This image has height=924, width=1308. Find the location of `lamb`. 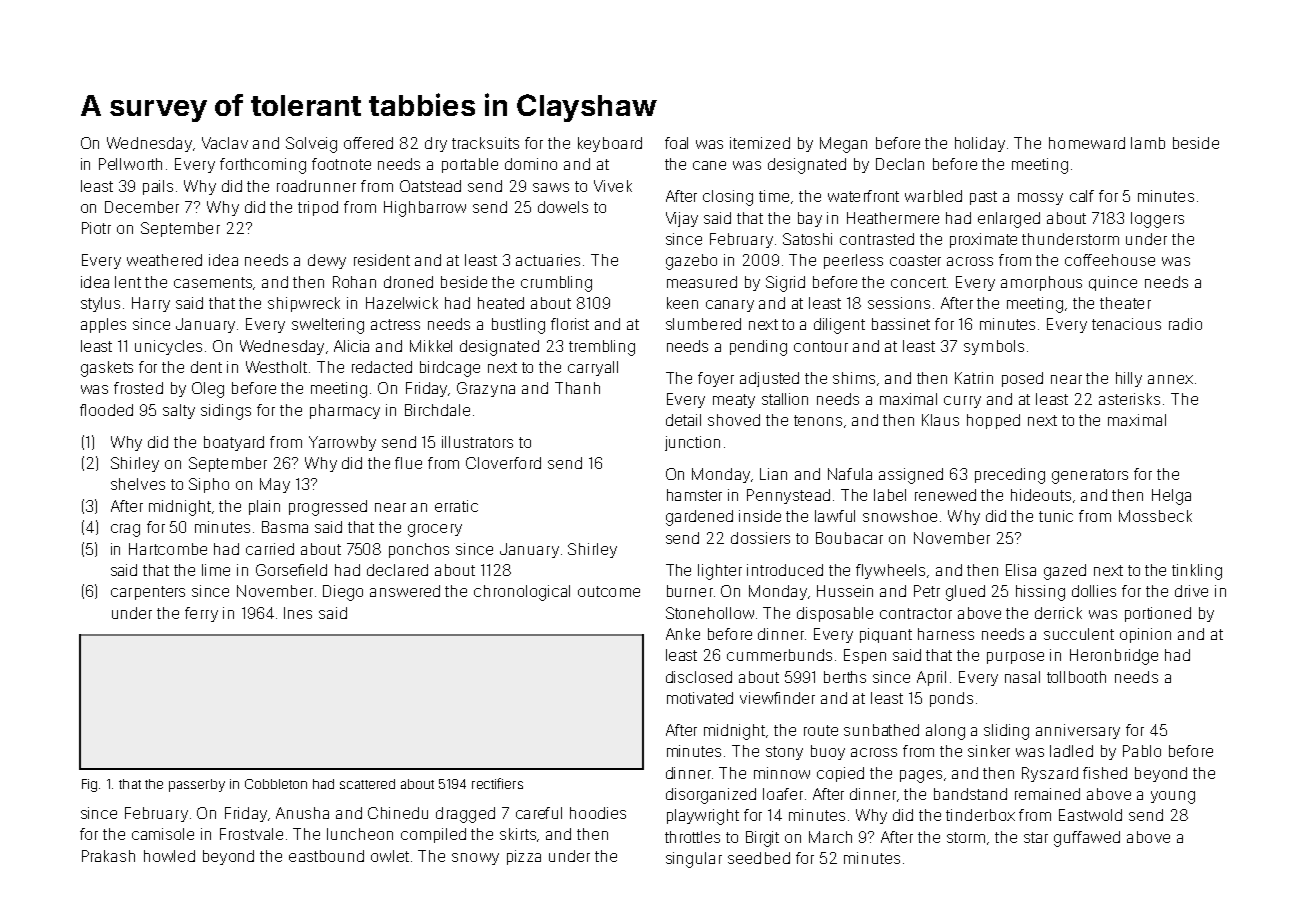

lamb is located at coordinates (1148, 143).
